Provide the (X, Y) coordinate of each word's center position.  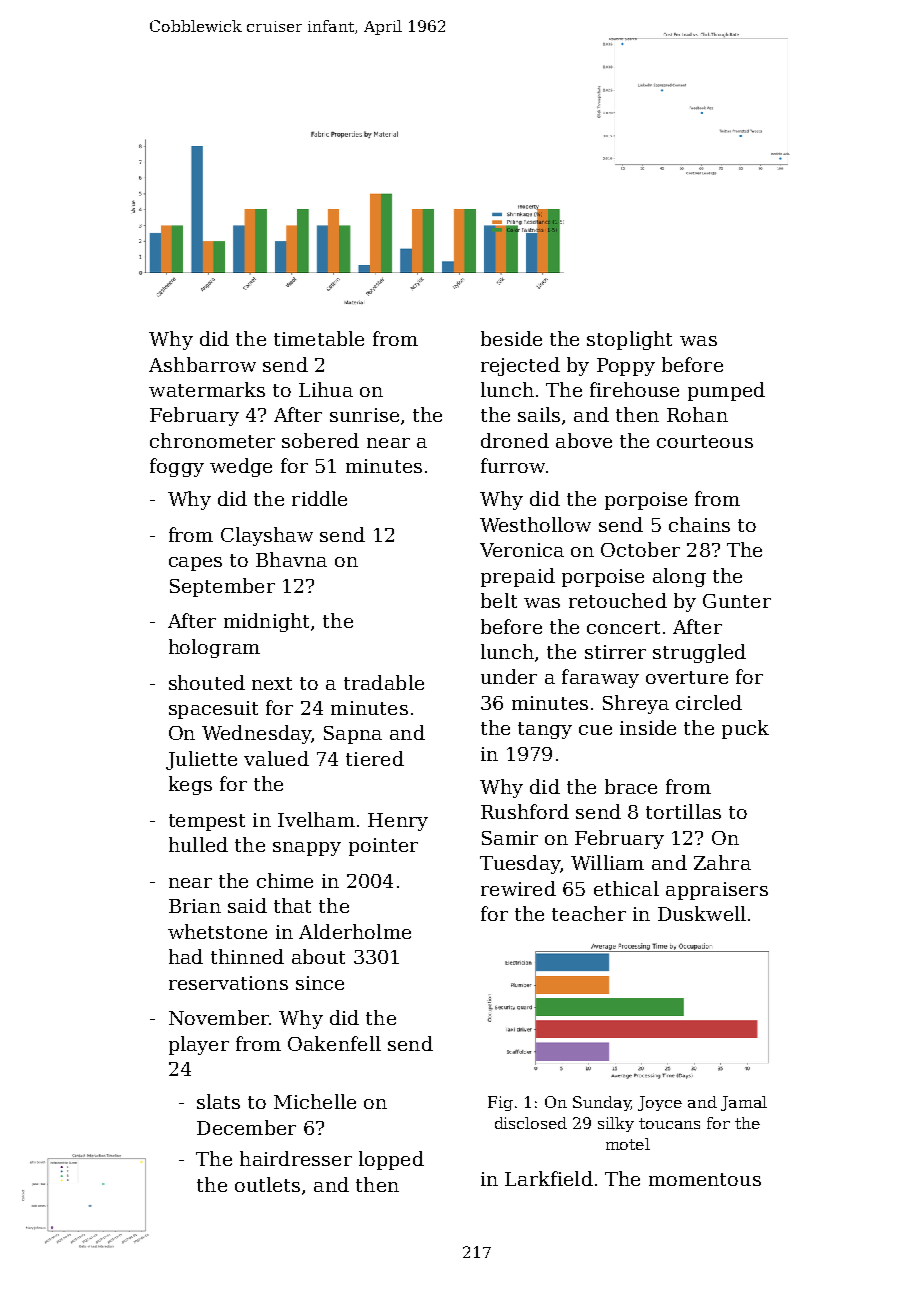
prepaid (518, 577)
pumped (726, 391)
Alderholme (355, 931)
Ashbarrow (202, 364)
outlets (267, 1184)
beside (511, 338)
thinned (247, 956)
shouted (207, 682)
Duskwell (702, 913)
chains (699, 524)
